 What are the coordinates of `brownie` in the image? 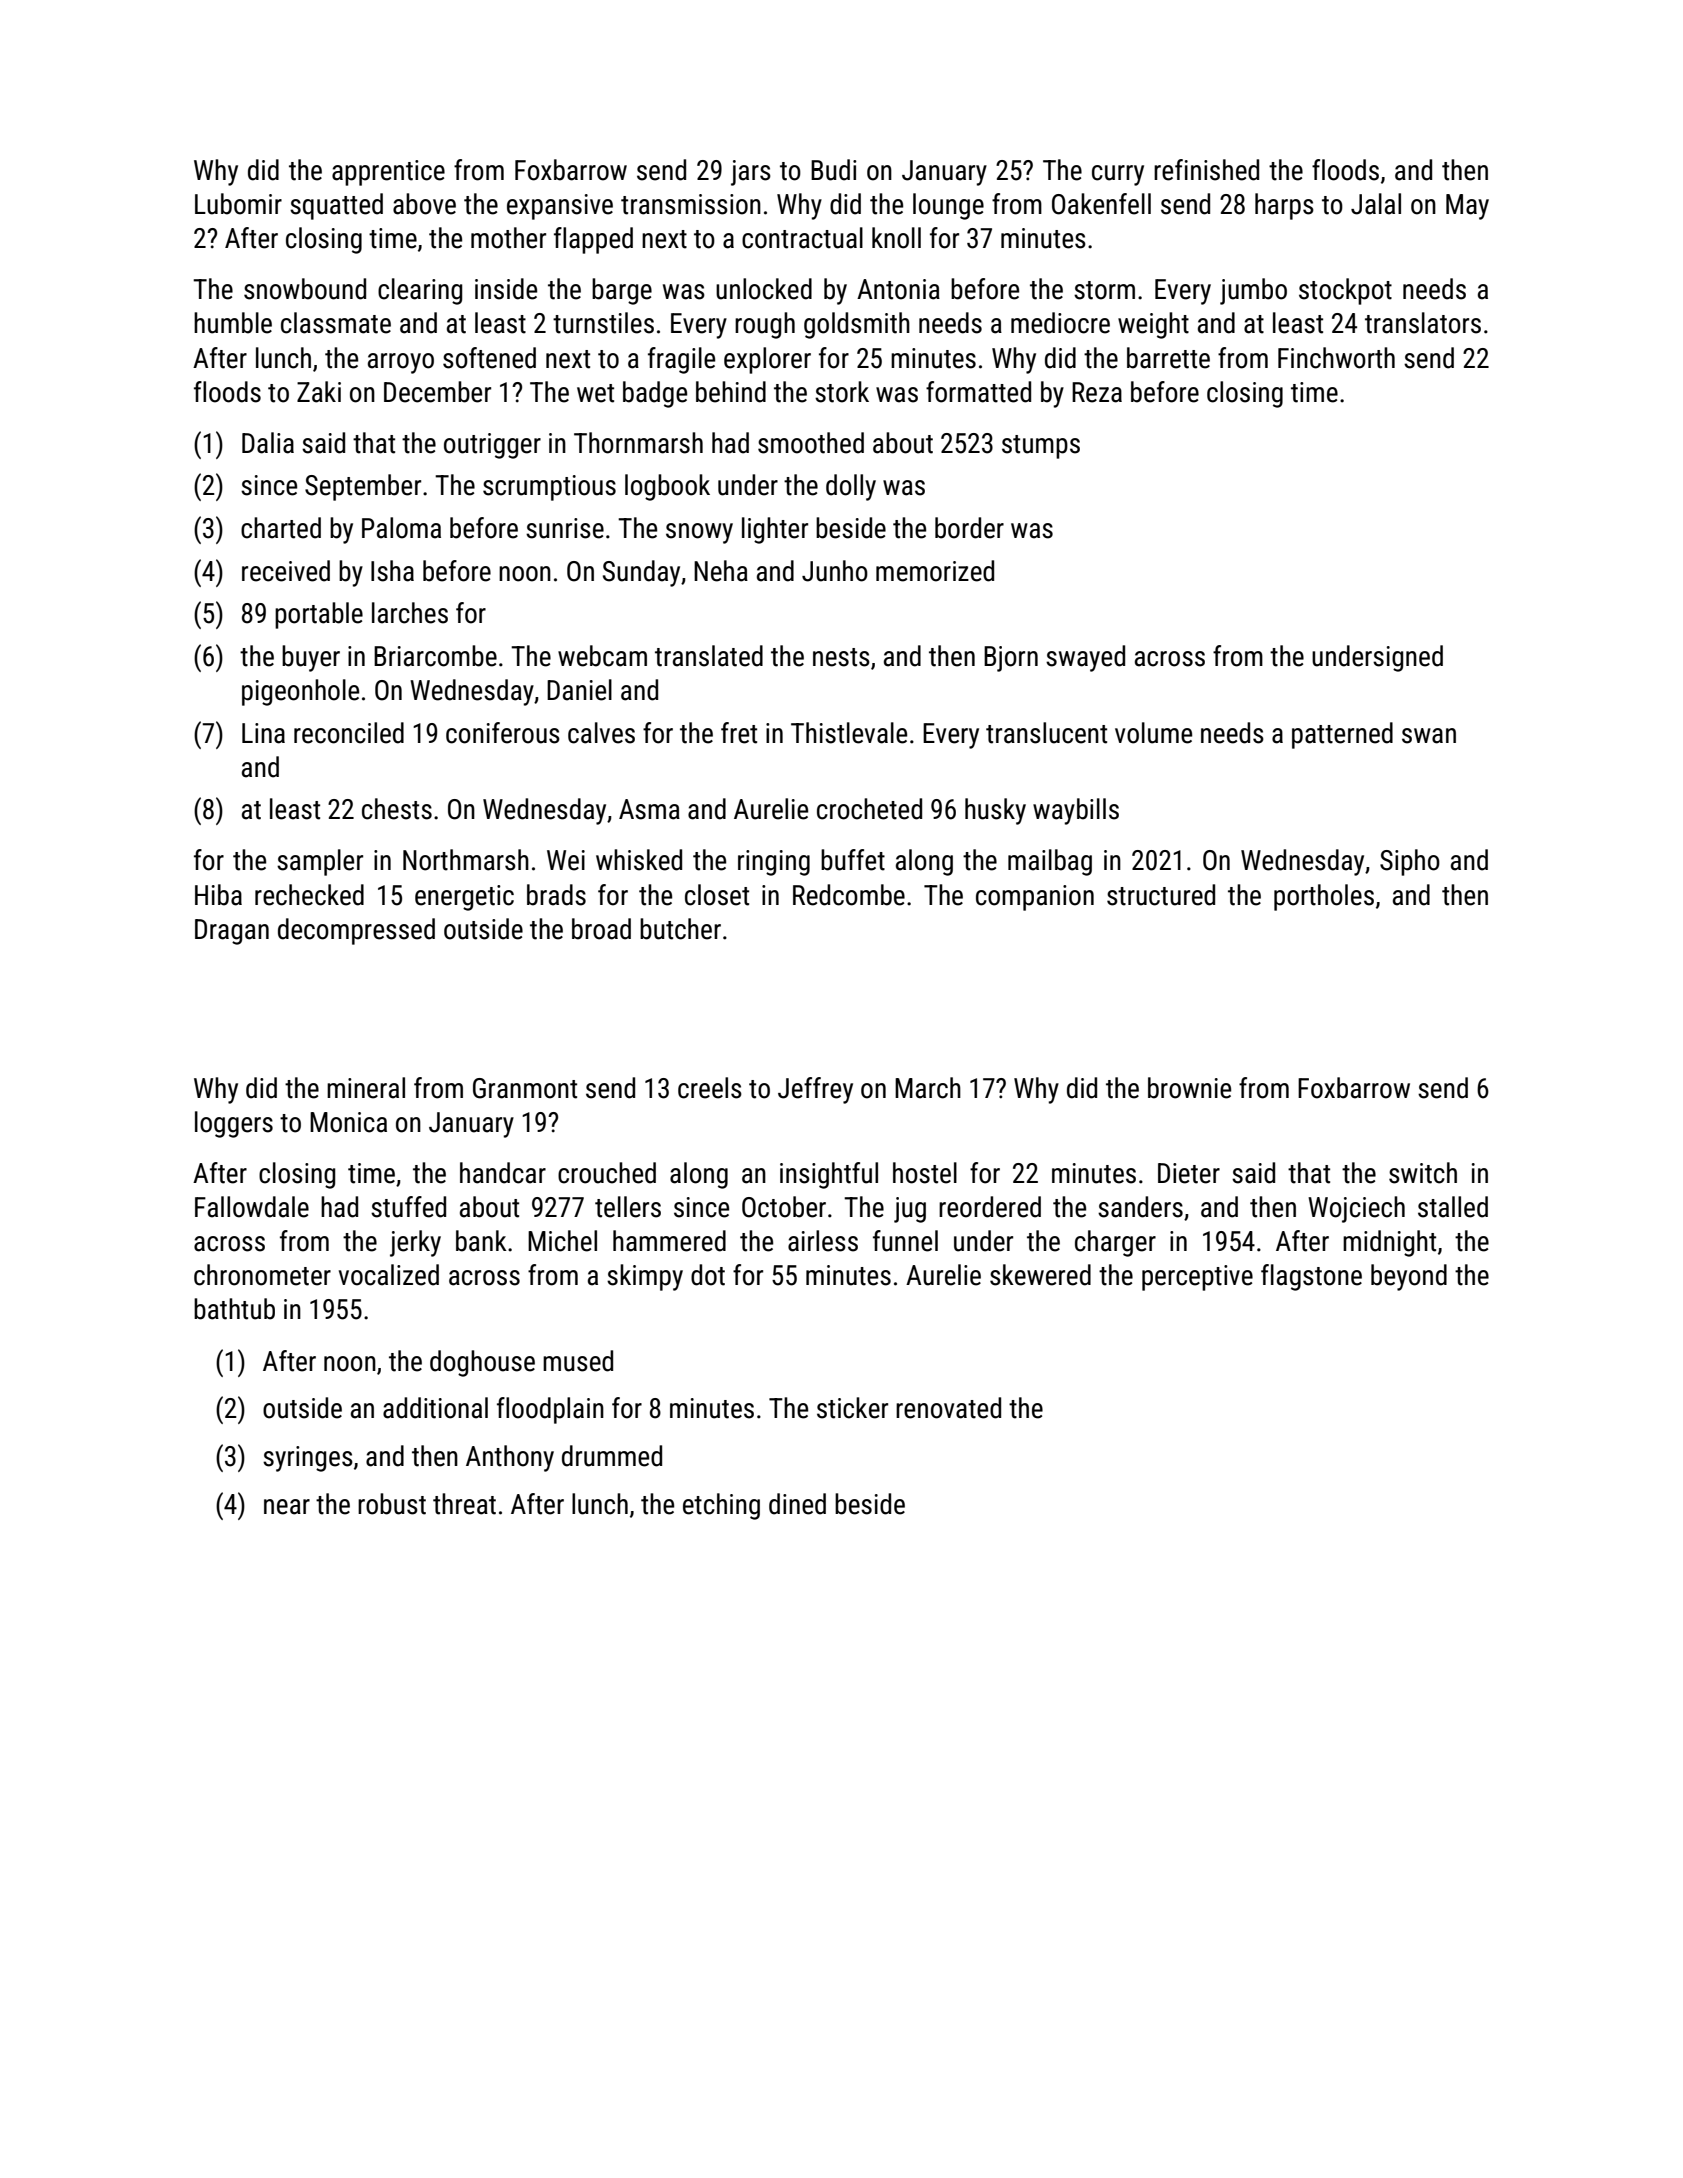 It's located at (1189, 1088).
